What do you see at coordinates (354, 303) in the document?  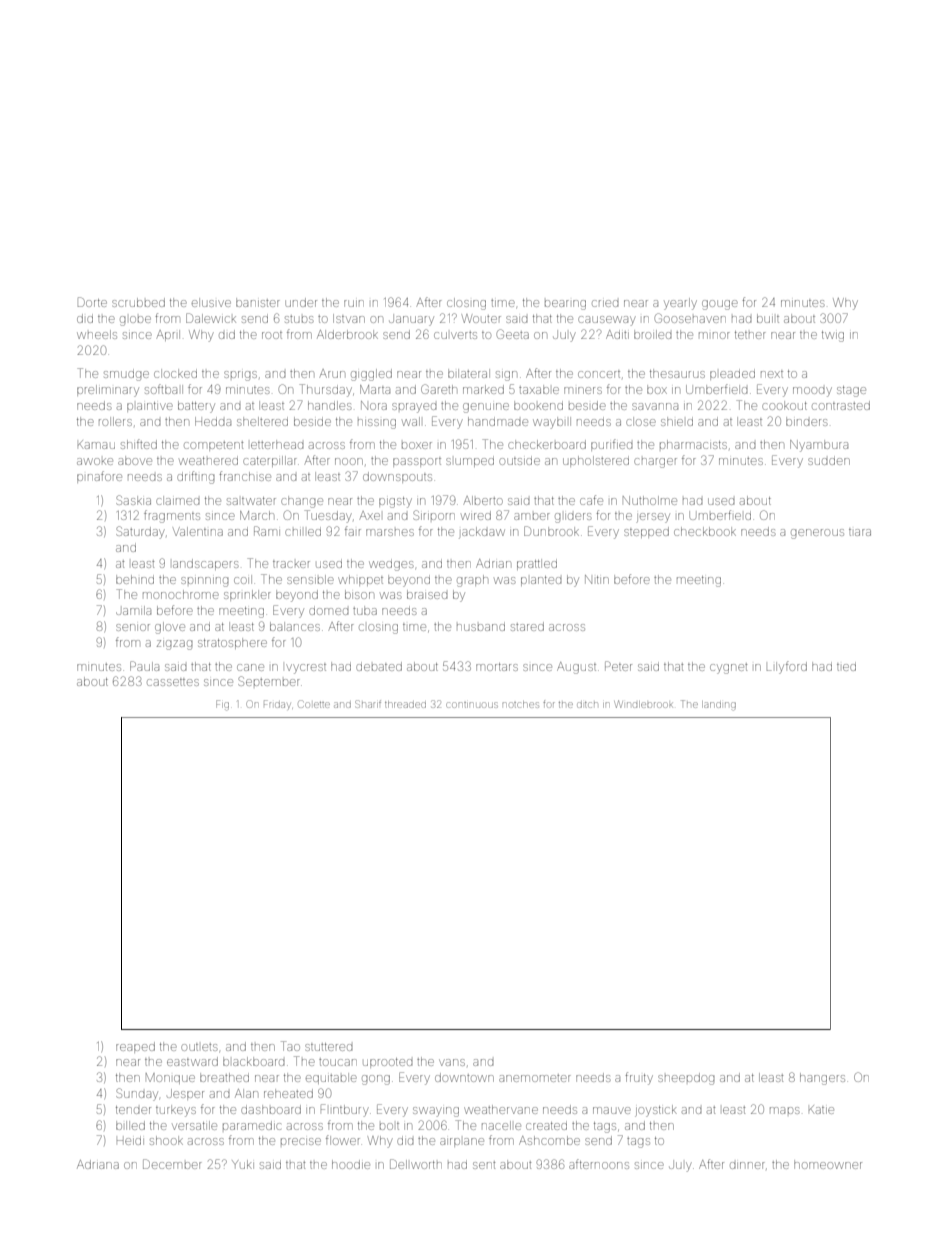 I see `ruin` at bounding box center [354, 303].
